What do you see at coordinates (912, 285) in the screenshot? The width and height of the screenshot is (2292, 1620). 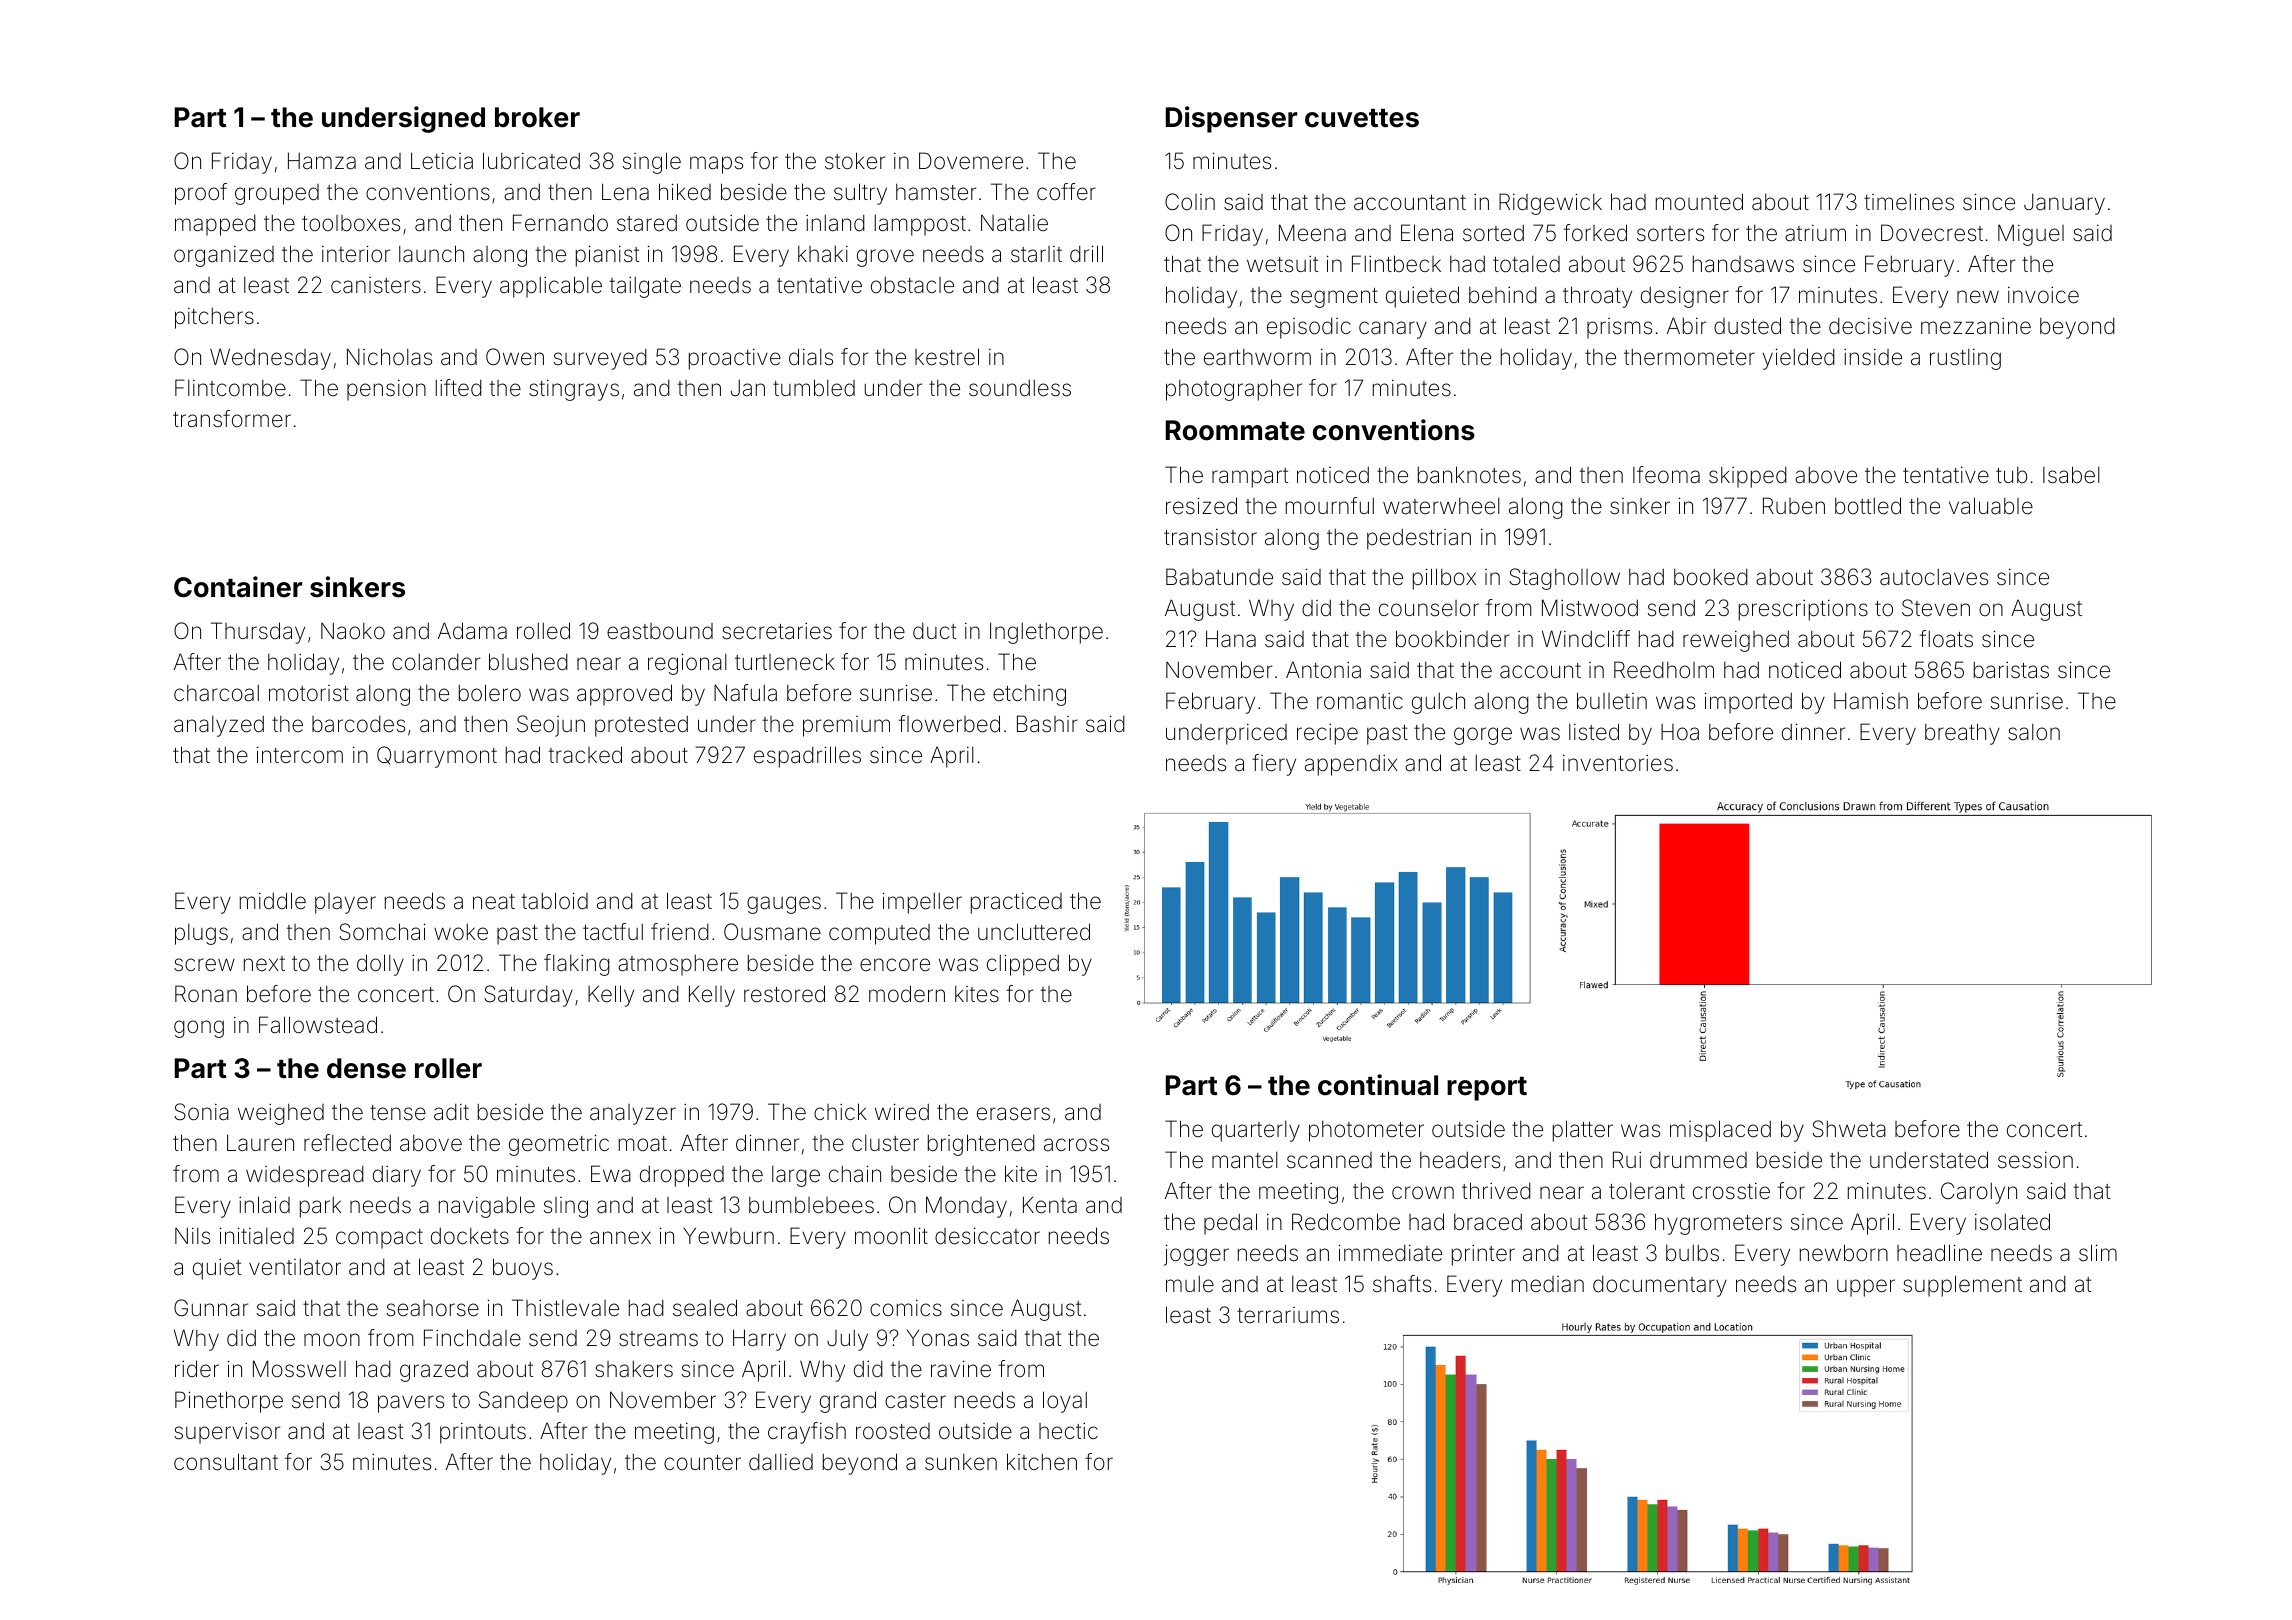 I see `obstacle` at bounding box center [912, 285].
